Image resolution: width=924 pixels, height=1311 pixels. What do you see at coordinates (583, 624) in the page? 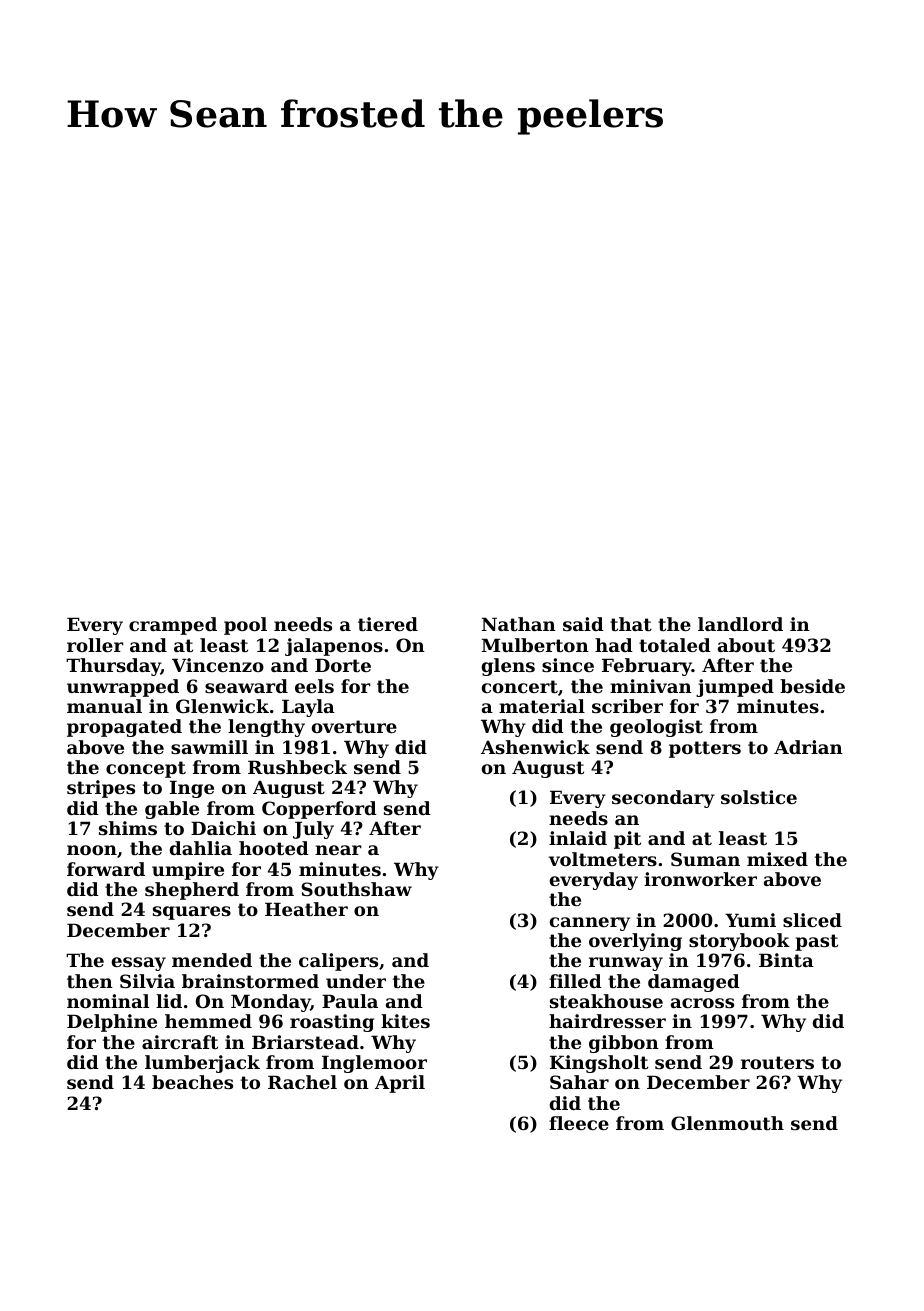
I see `said` at bounding box center [583, 624].
